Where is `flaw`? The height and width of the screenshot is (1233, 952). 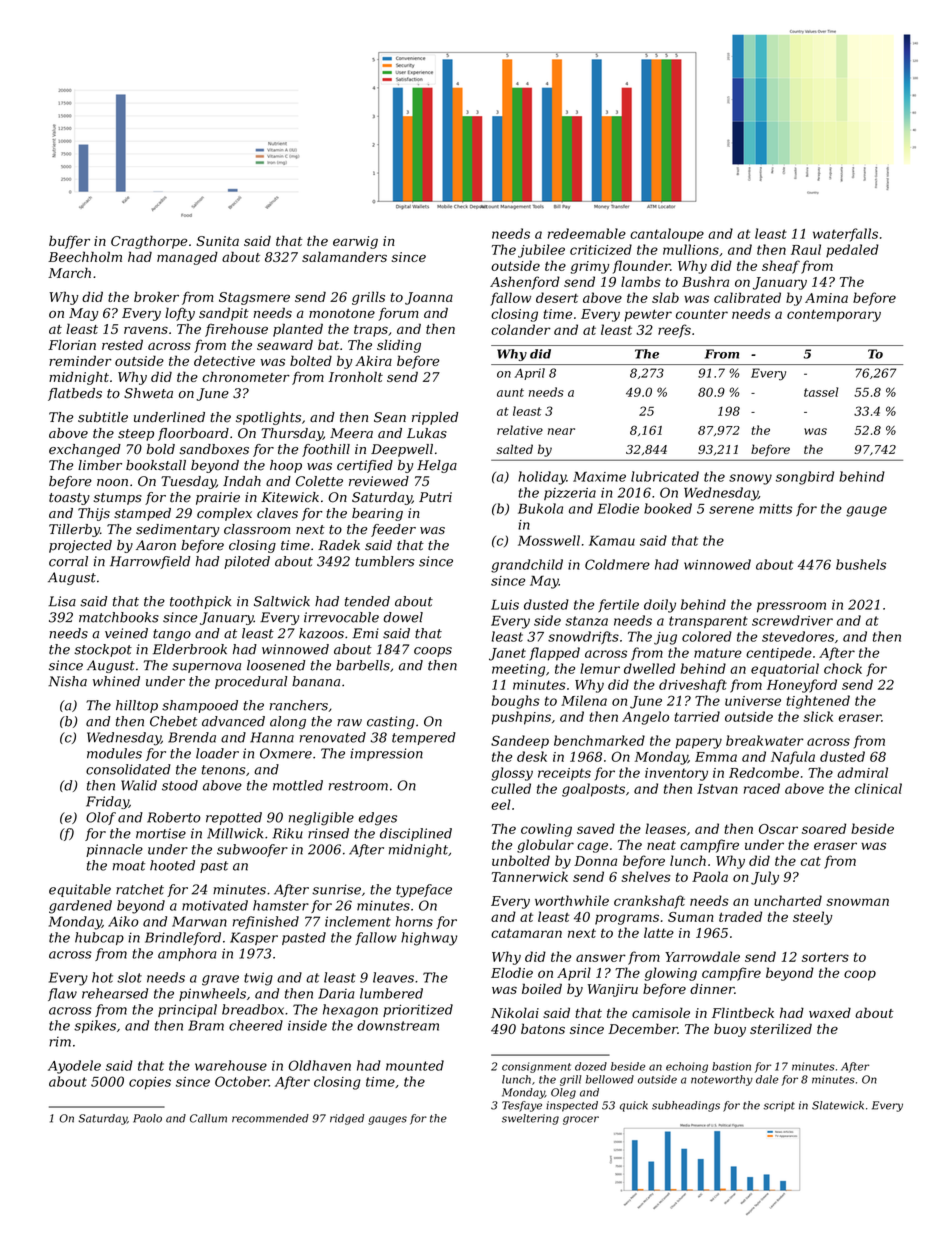 flaw is located at coordinates (62, 994).
